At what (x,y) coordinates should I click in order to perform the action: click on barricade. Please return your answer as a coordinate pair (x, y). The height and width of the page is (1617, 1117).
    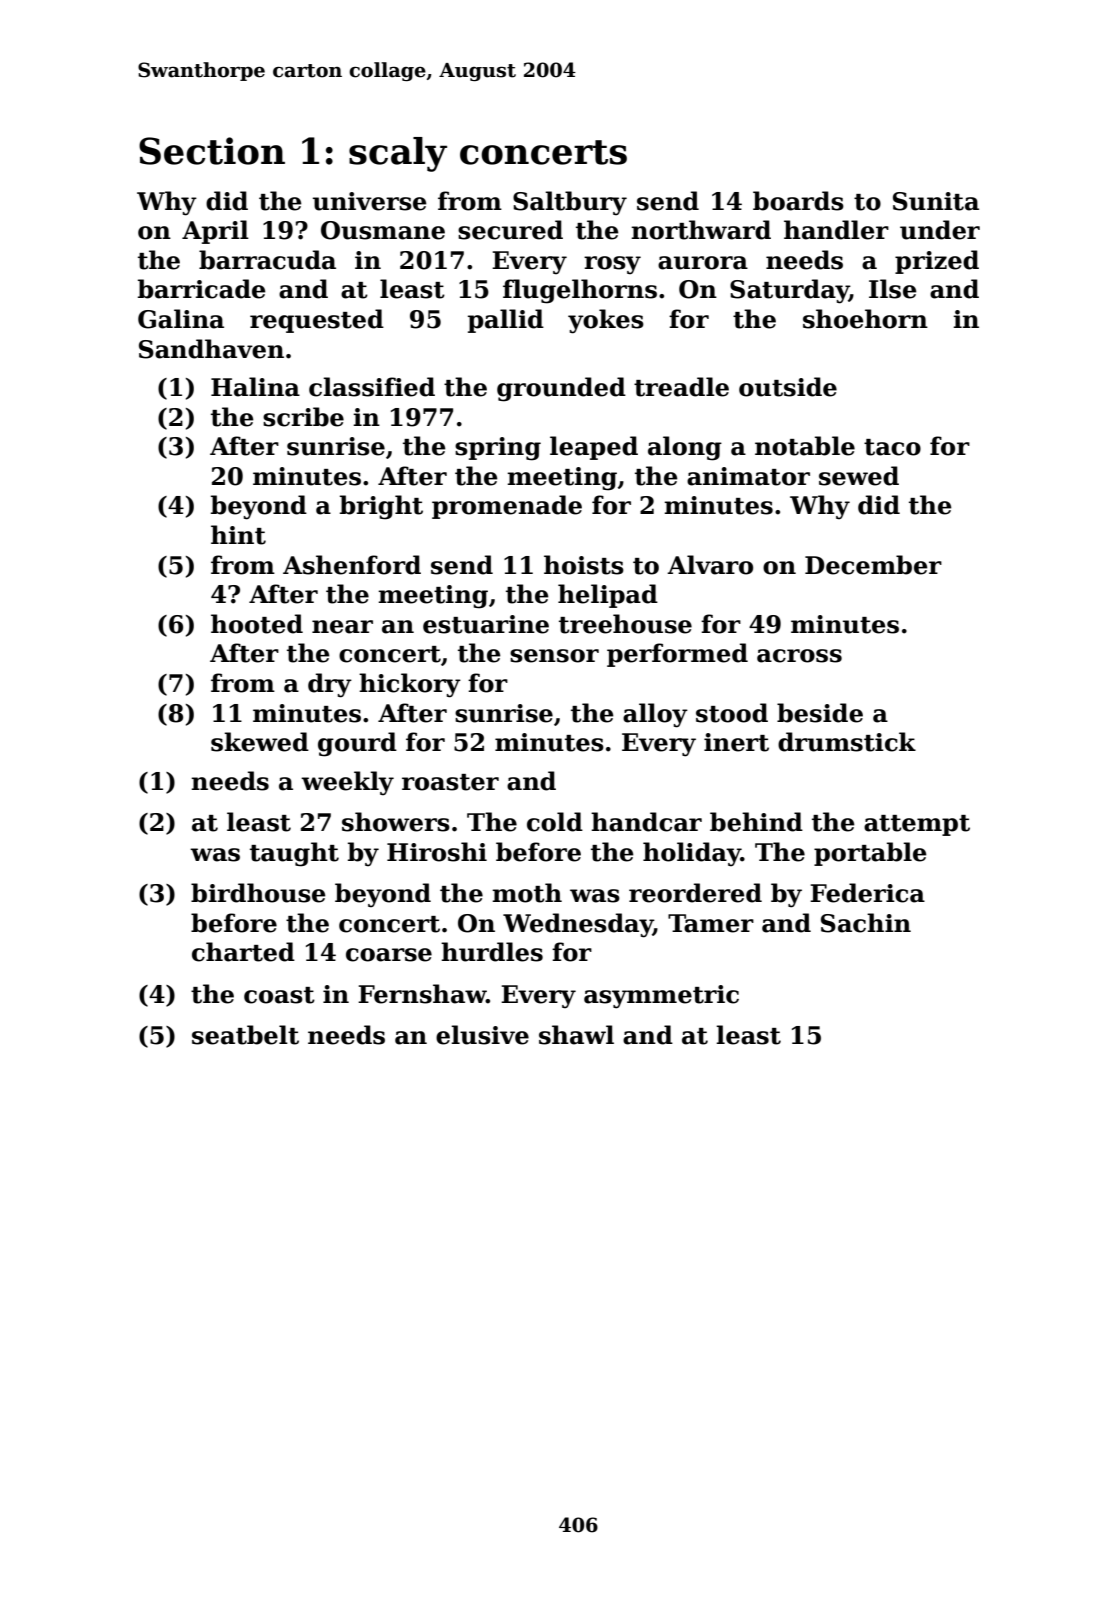
    Looking at the image, I should click on (202, 289).
